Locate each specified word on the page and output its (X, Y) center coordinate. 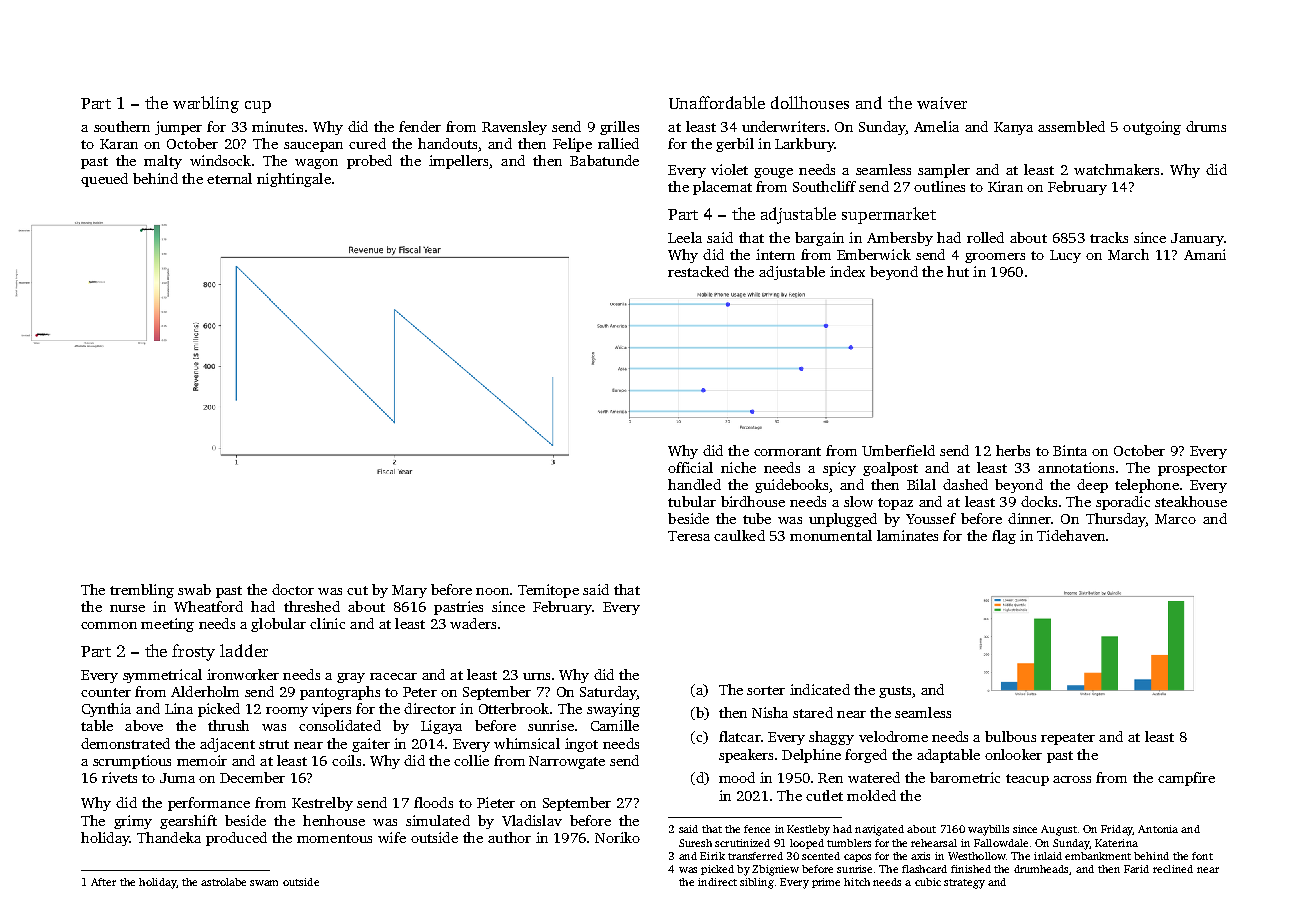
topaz (895, 504)
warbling (206, 104)
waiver (942, 103)
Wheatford (208, 606)
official (690, 467)
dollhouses (810, 102)
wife (392, 837)
